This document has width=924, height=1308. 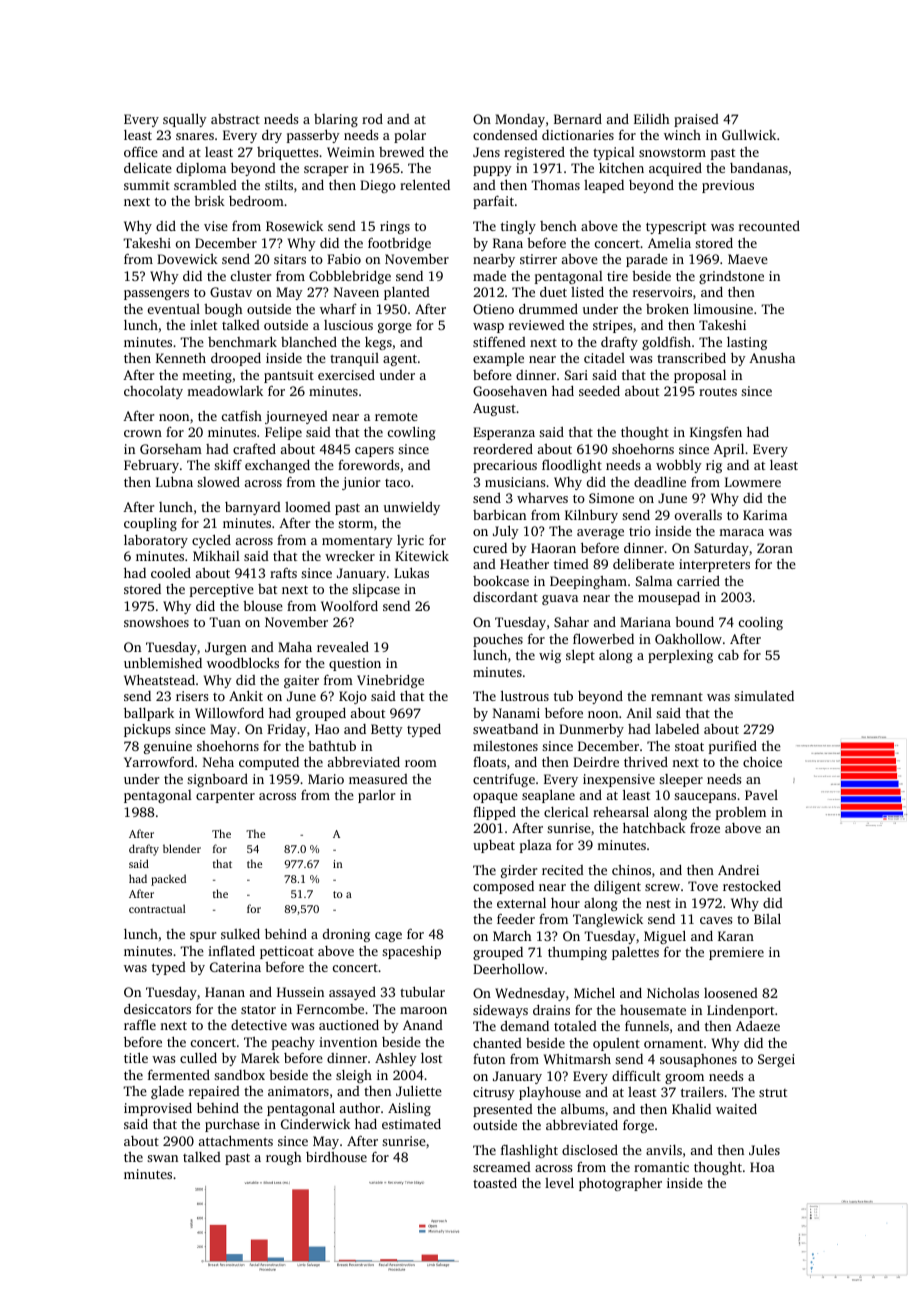 I want to click on slipcase, so click(x=376, y=590).
